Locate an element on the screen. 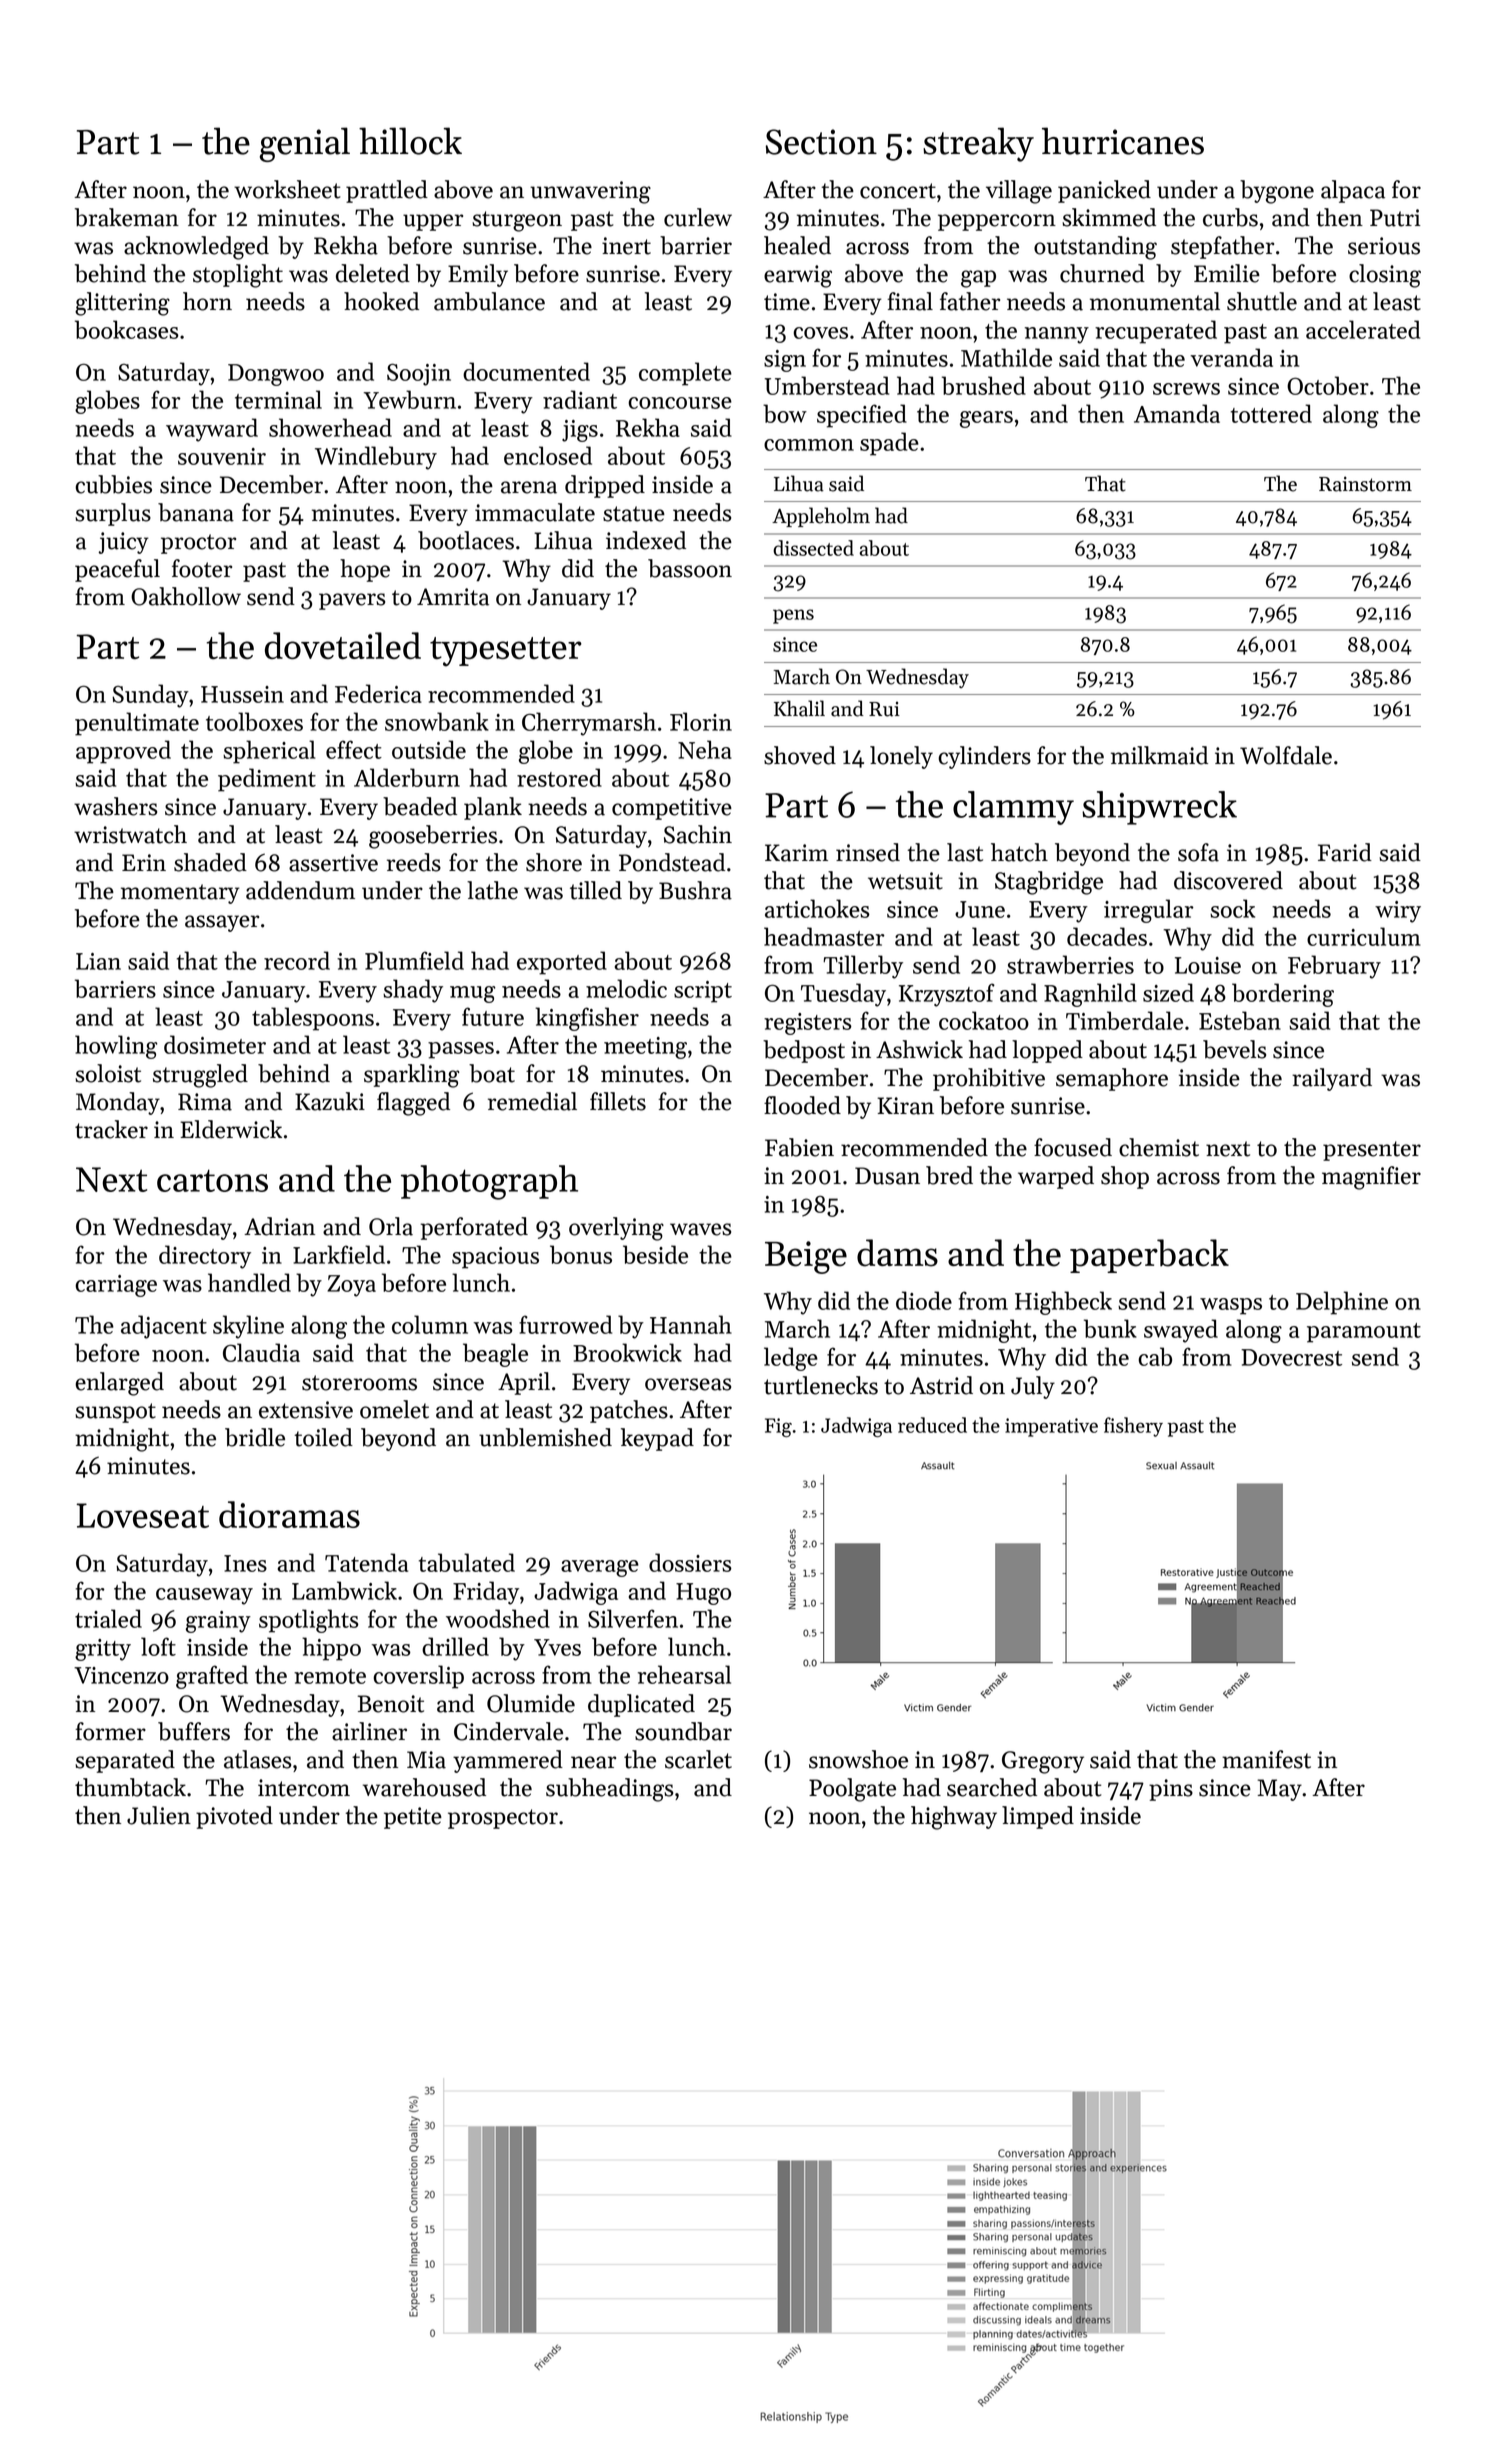 The width and height of the screenshot is (1496, 2464). soloist is located at coordinates (108, 1073).
